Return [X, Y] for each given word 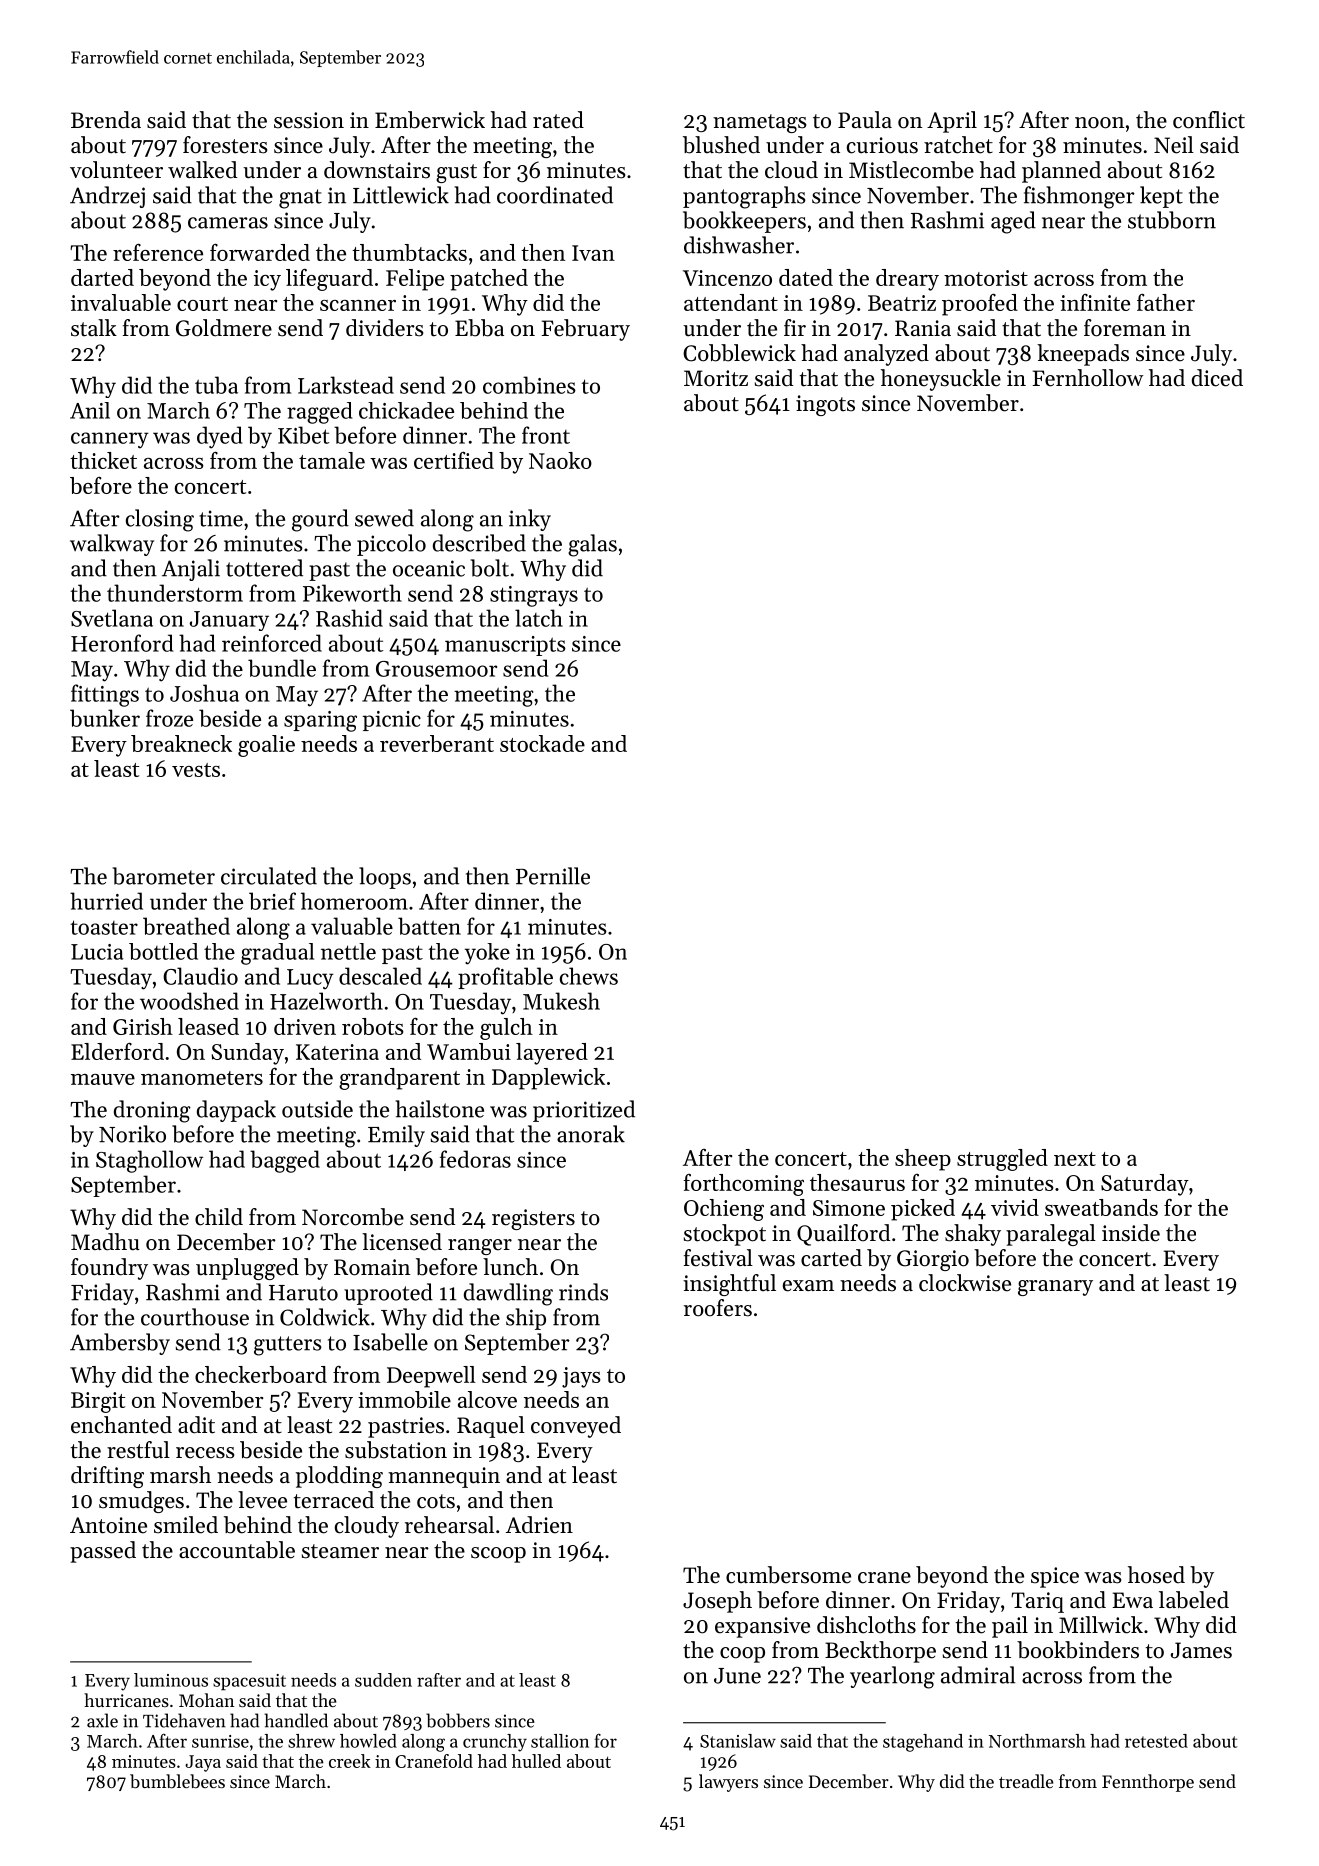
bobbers [458, 1720]
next [1075, 1159]
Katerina [337, 1052]
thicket [103, 460]
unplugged [247, 1269]
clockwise [965, 1283]
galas [592, 545]
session [309, 120]
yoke [487, 954]
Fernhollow [1088, 378]
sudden [383, 1680]
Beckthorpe [880, 1652]
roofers [718, 1308]
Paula [865, 120]
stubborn [1172, 220]
